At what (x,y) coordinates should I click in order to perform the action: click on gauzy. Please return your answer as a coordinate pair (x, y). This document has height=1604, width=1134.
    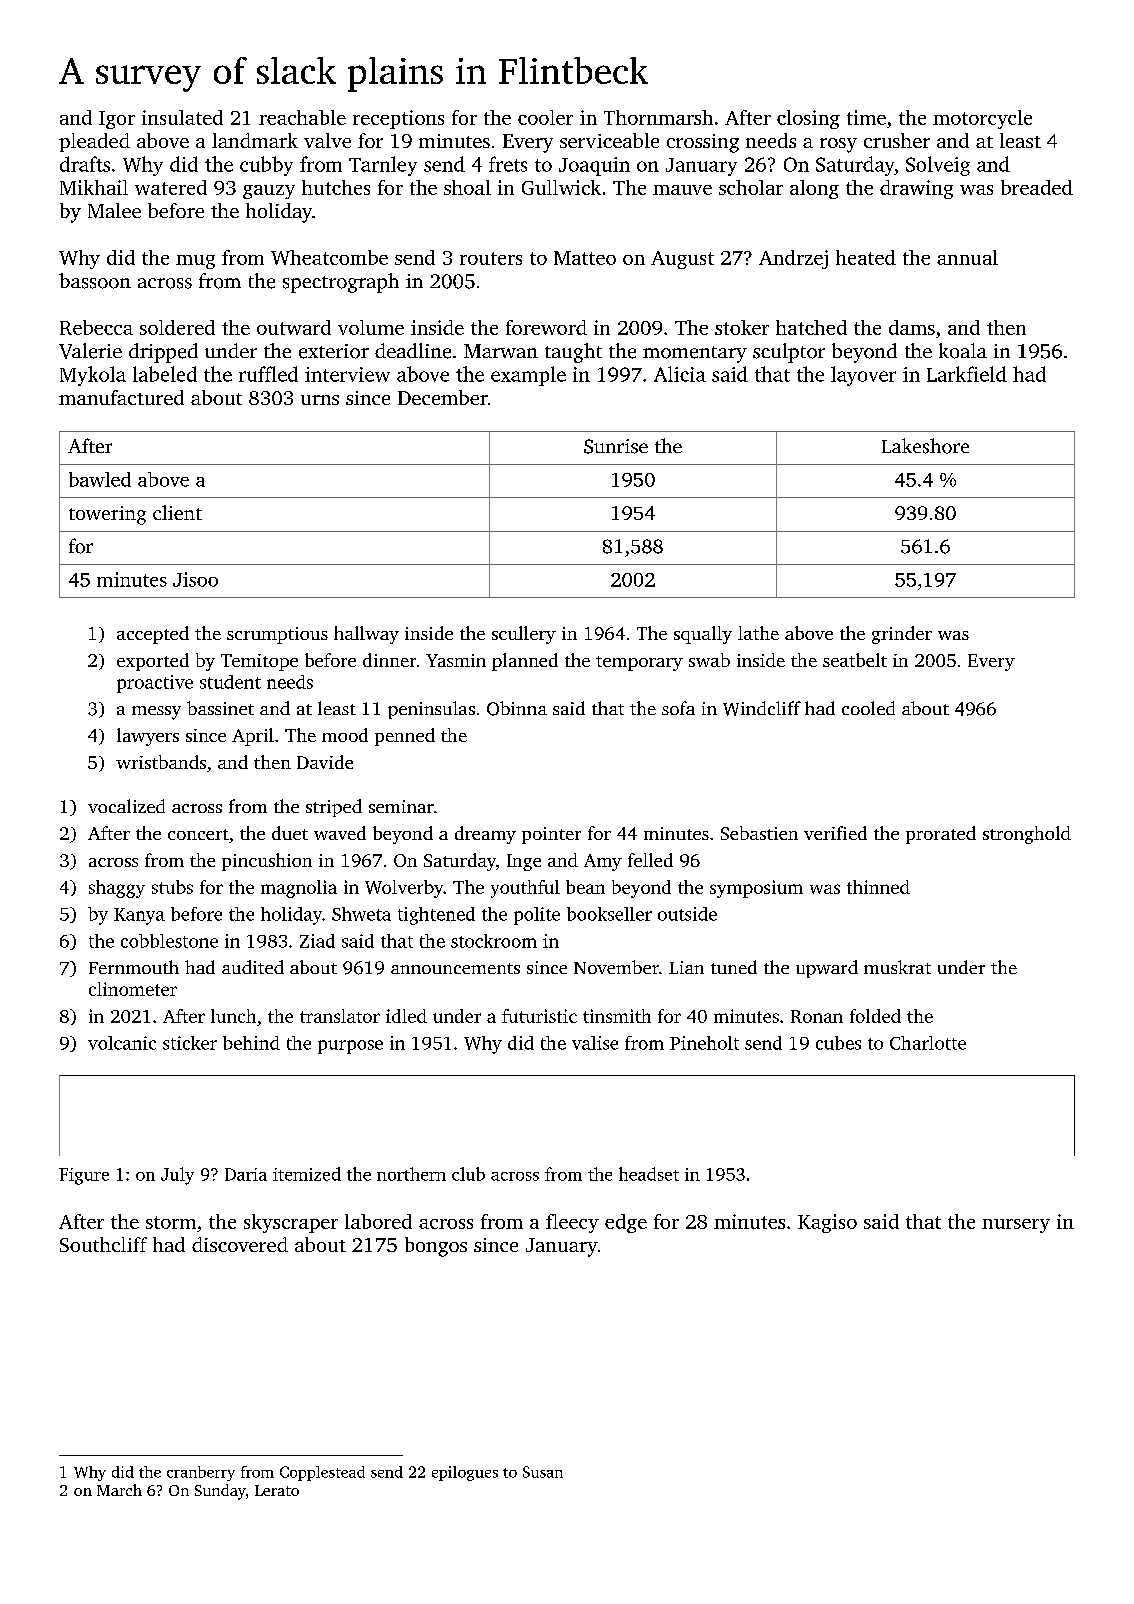
    Looking at the image, I should click on (269, 192).
